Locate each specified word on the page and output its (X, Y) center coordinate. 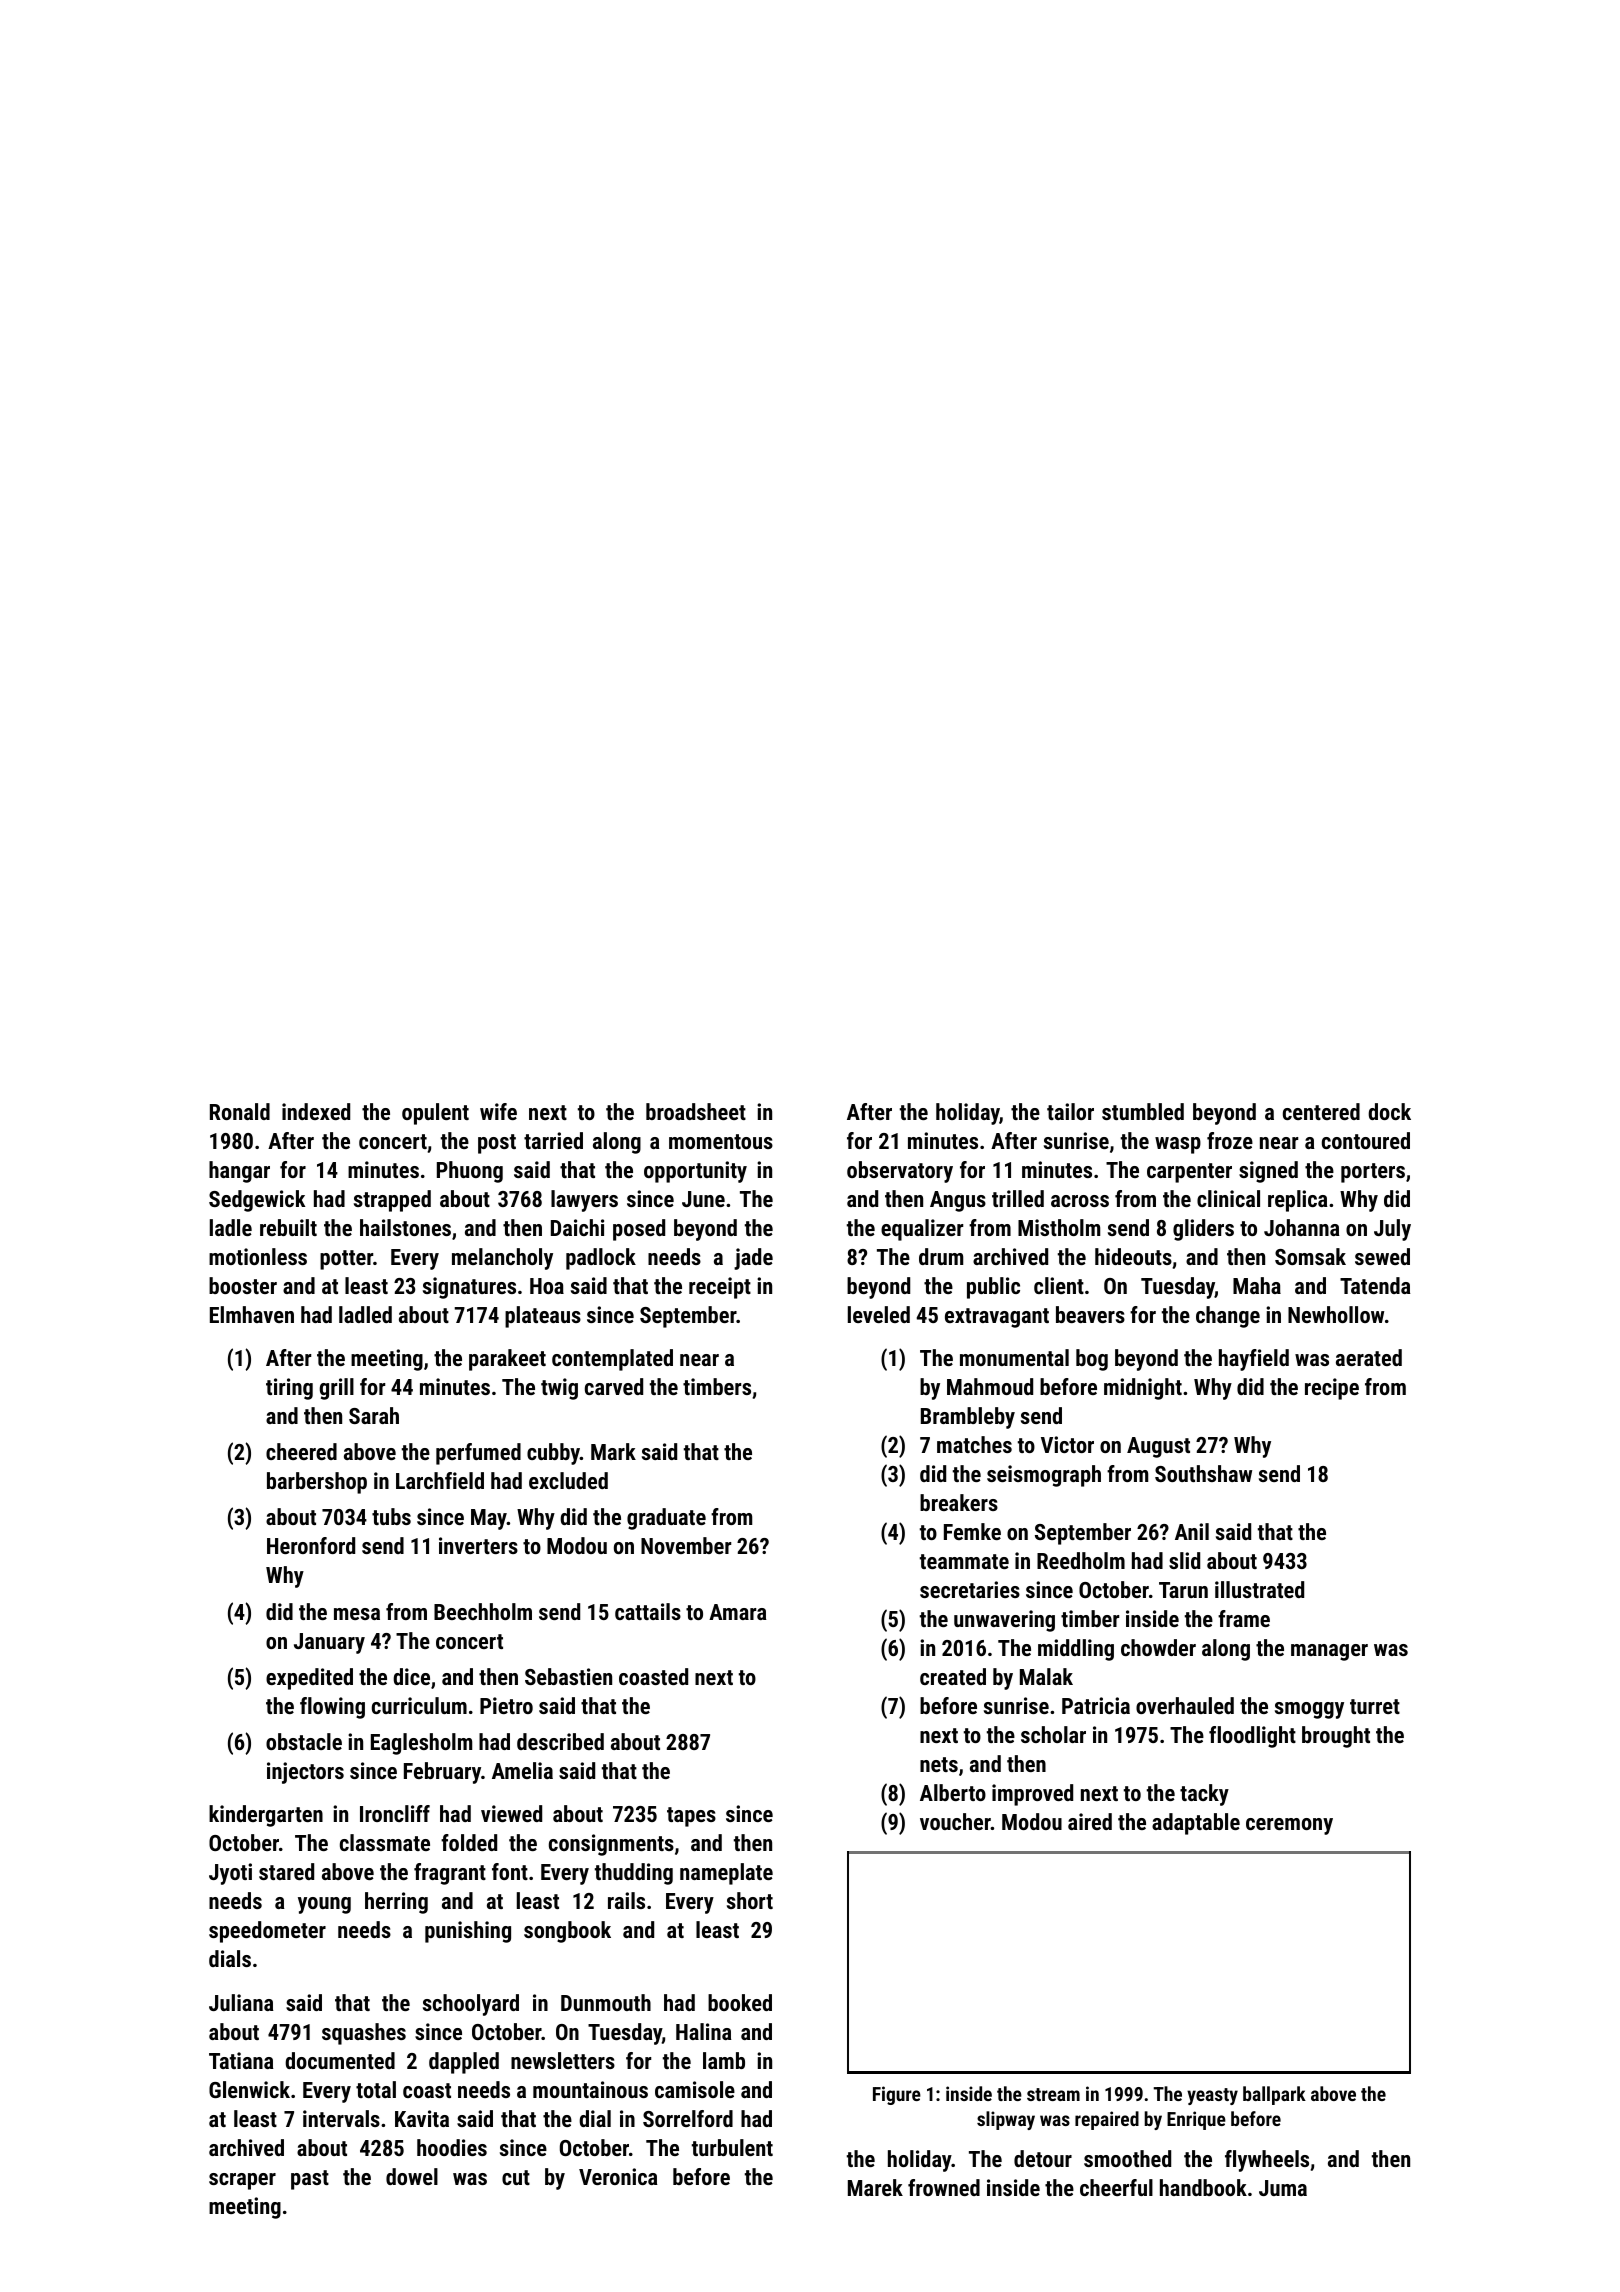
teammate (964, 1561)
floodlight (1252, 1737)
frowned (944, 2187)
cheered (301, 1451)
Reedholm (1081, 1560)
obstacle (304, 1741)
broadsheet (696, 1111)
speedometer (267, 1932)
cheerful (1116, 2187)
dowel (412, 2176)
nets (939, 1764)
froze (1230, 1140)
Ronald (240, 1111)
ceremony (1289, 1826)
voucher (955, 1821)
